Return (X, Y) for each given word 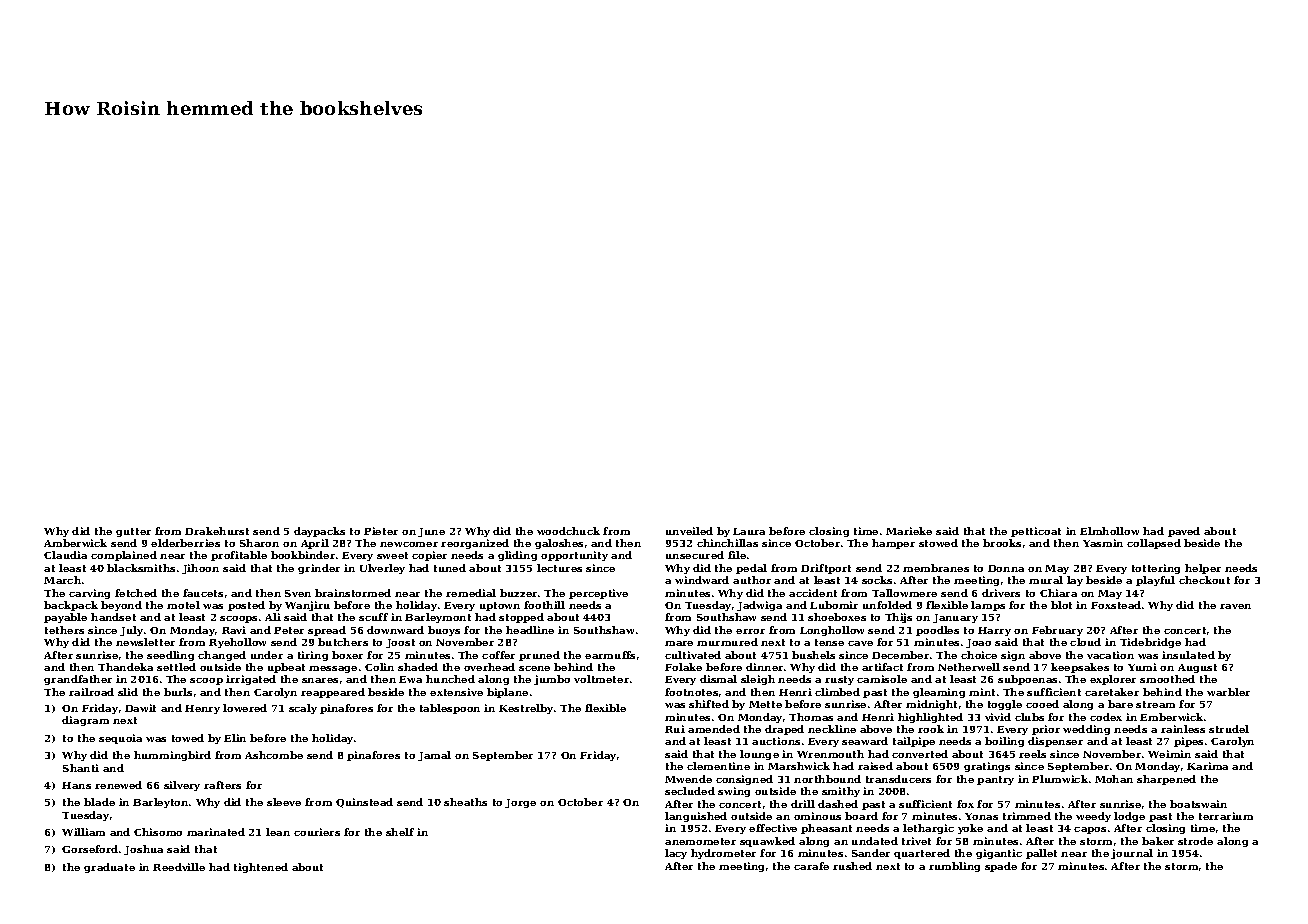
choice (979, 655)
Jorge (520, 803)
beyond (121, 606)
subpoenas (1027, 680)
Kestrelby (526, 709)
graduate (109, 868)
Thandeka (125, 667)
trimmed (1027, 816)
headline (530, 630)
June (431, 532)
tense (829, 642)
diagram (85, 721)
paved (1184, 532)
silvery (182, 786)
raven (1235, 606)
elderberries (185, 543)
